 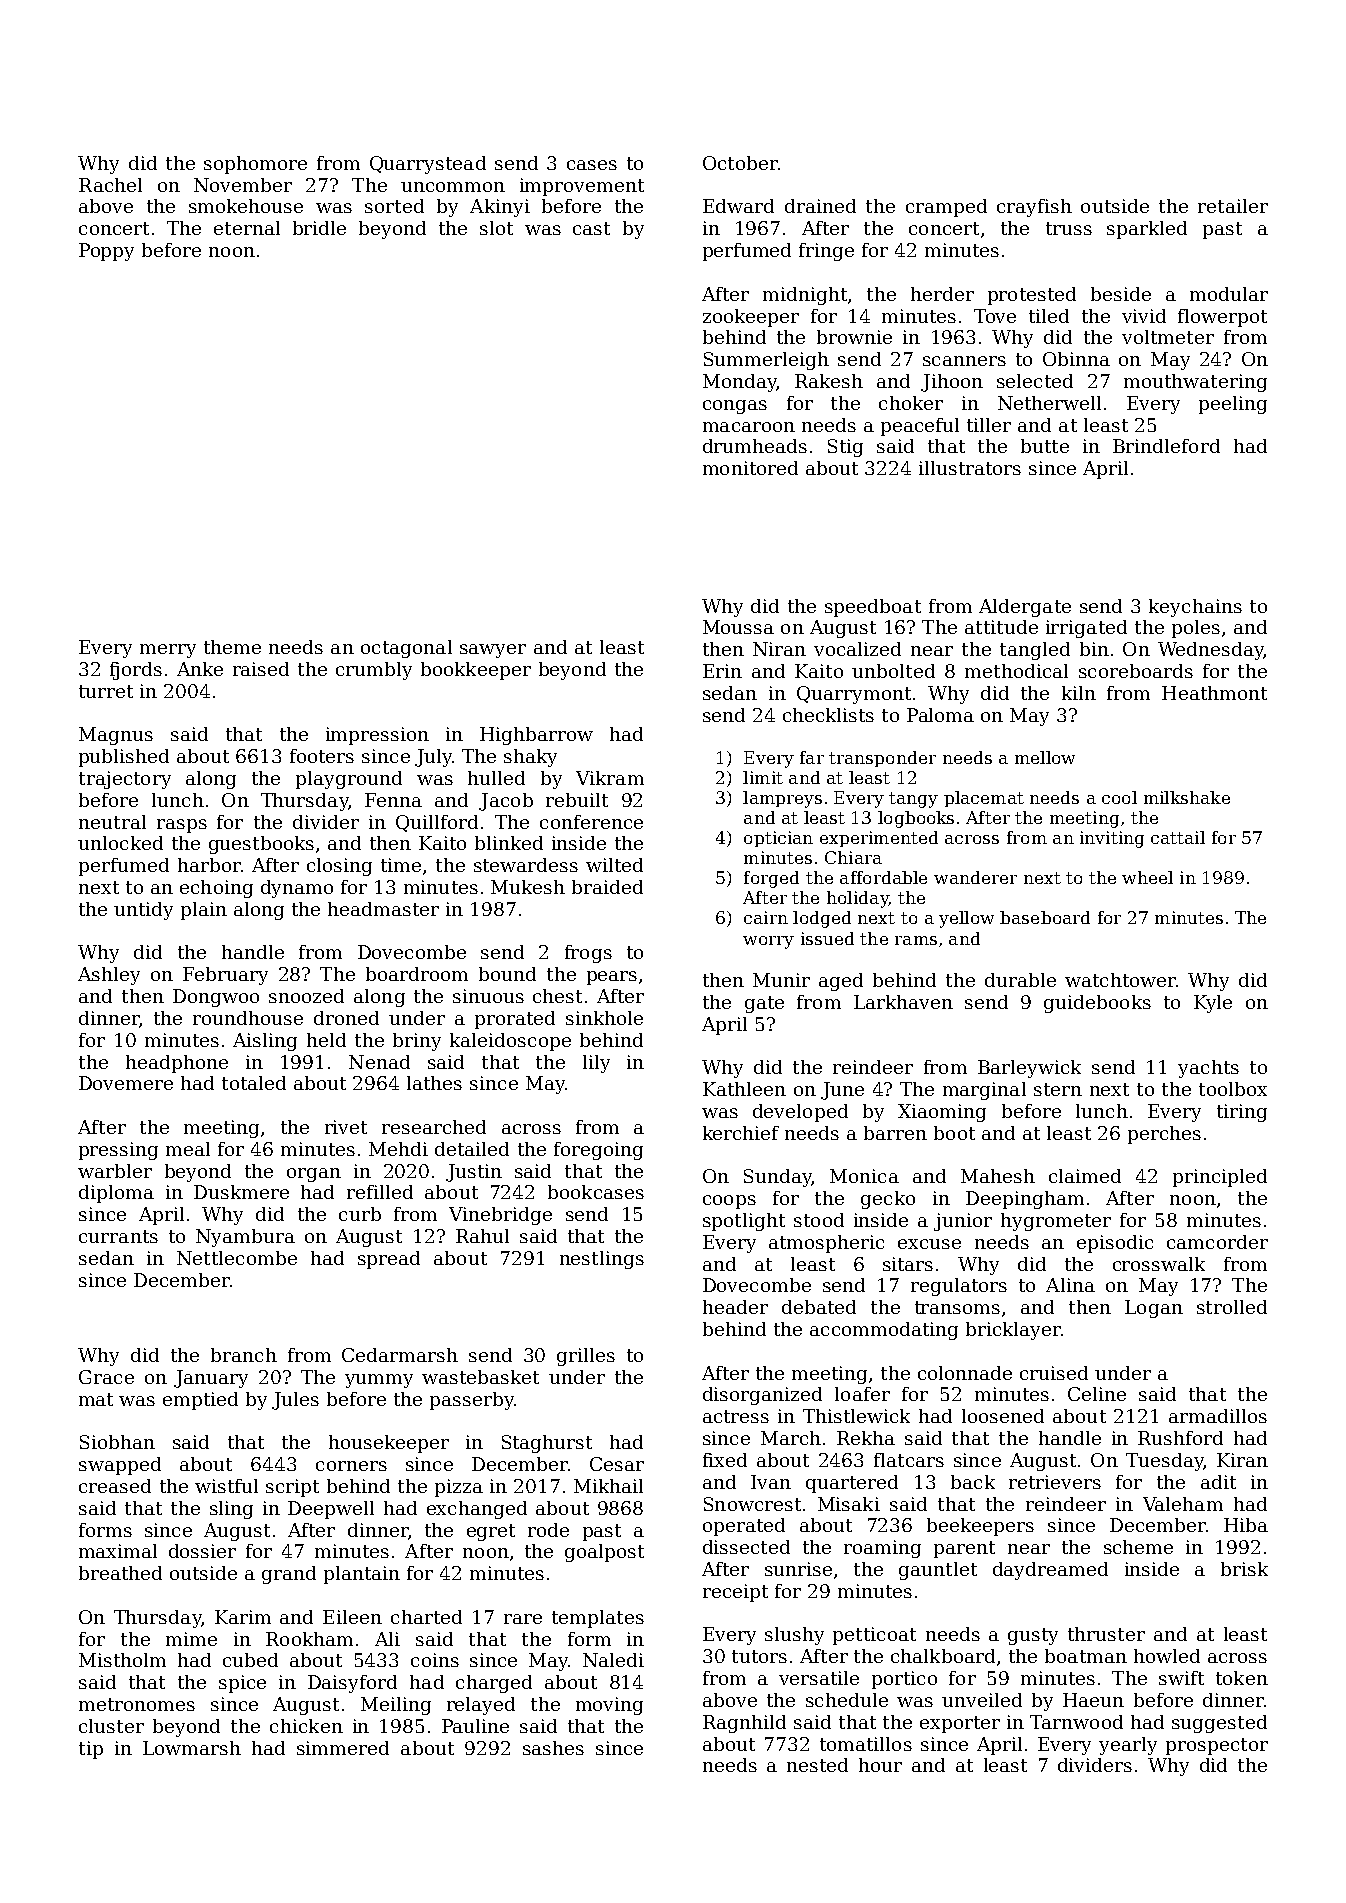 I want to click on Rachel, so click(x=110, y=185).
